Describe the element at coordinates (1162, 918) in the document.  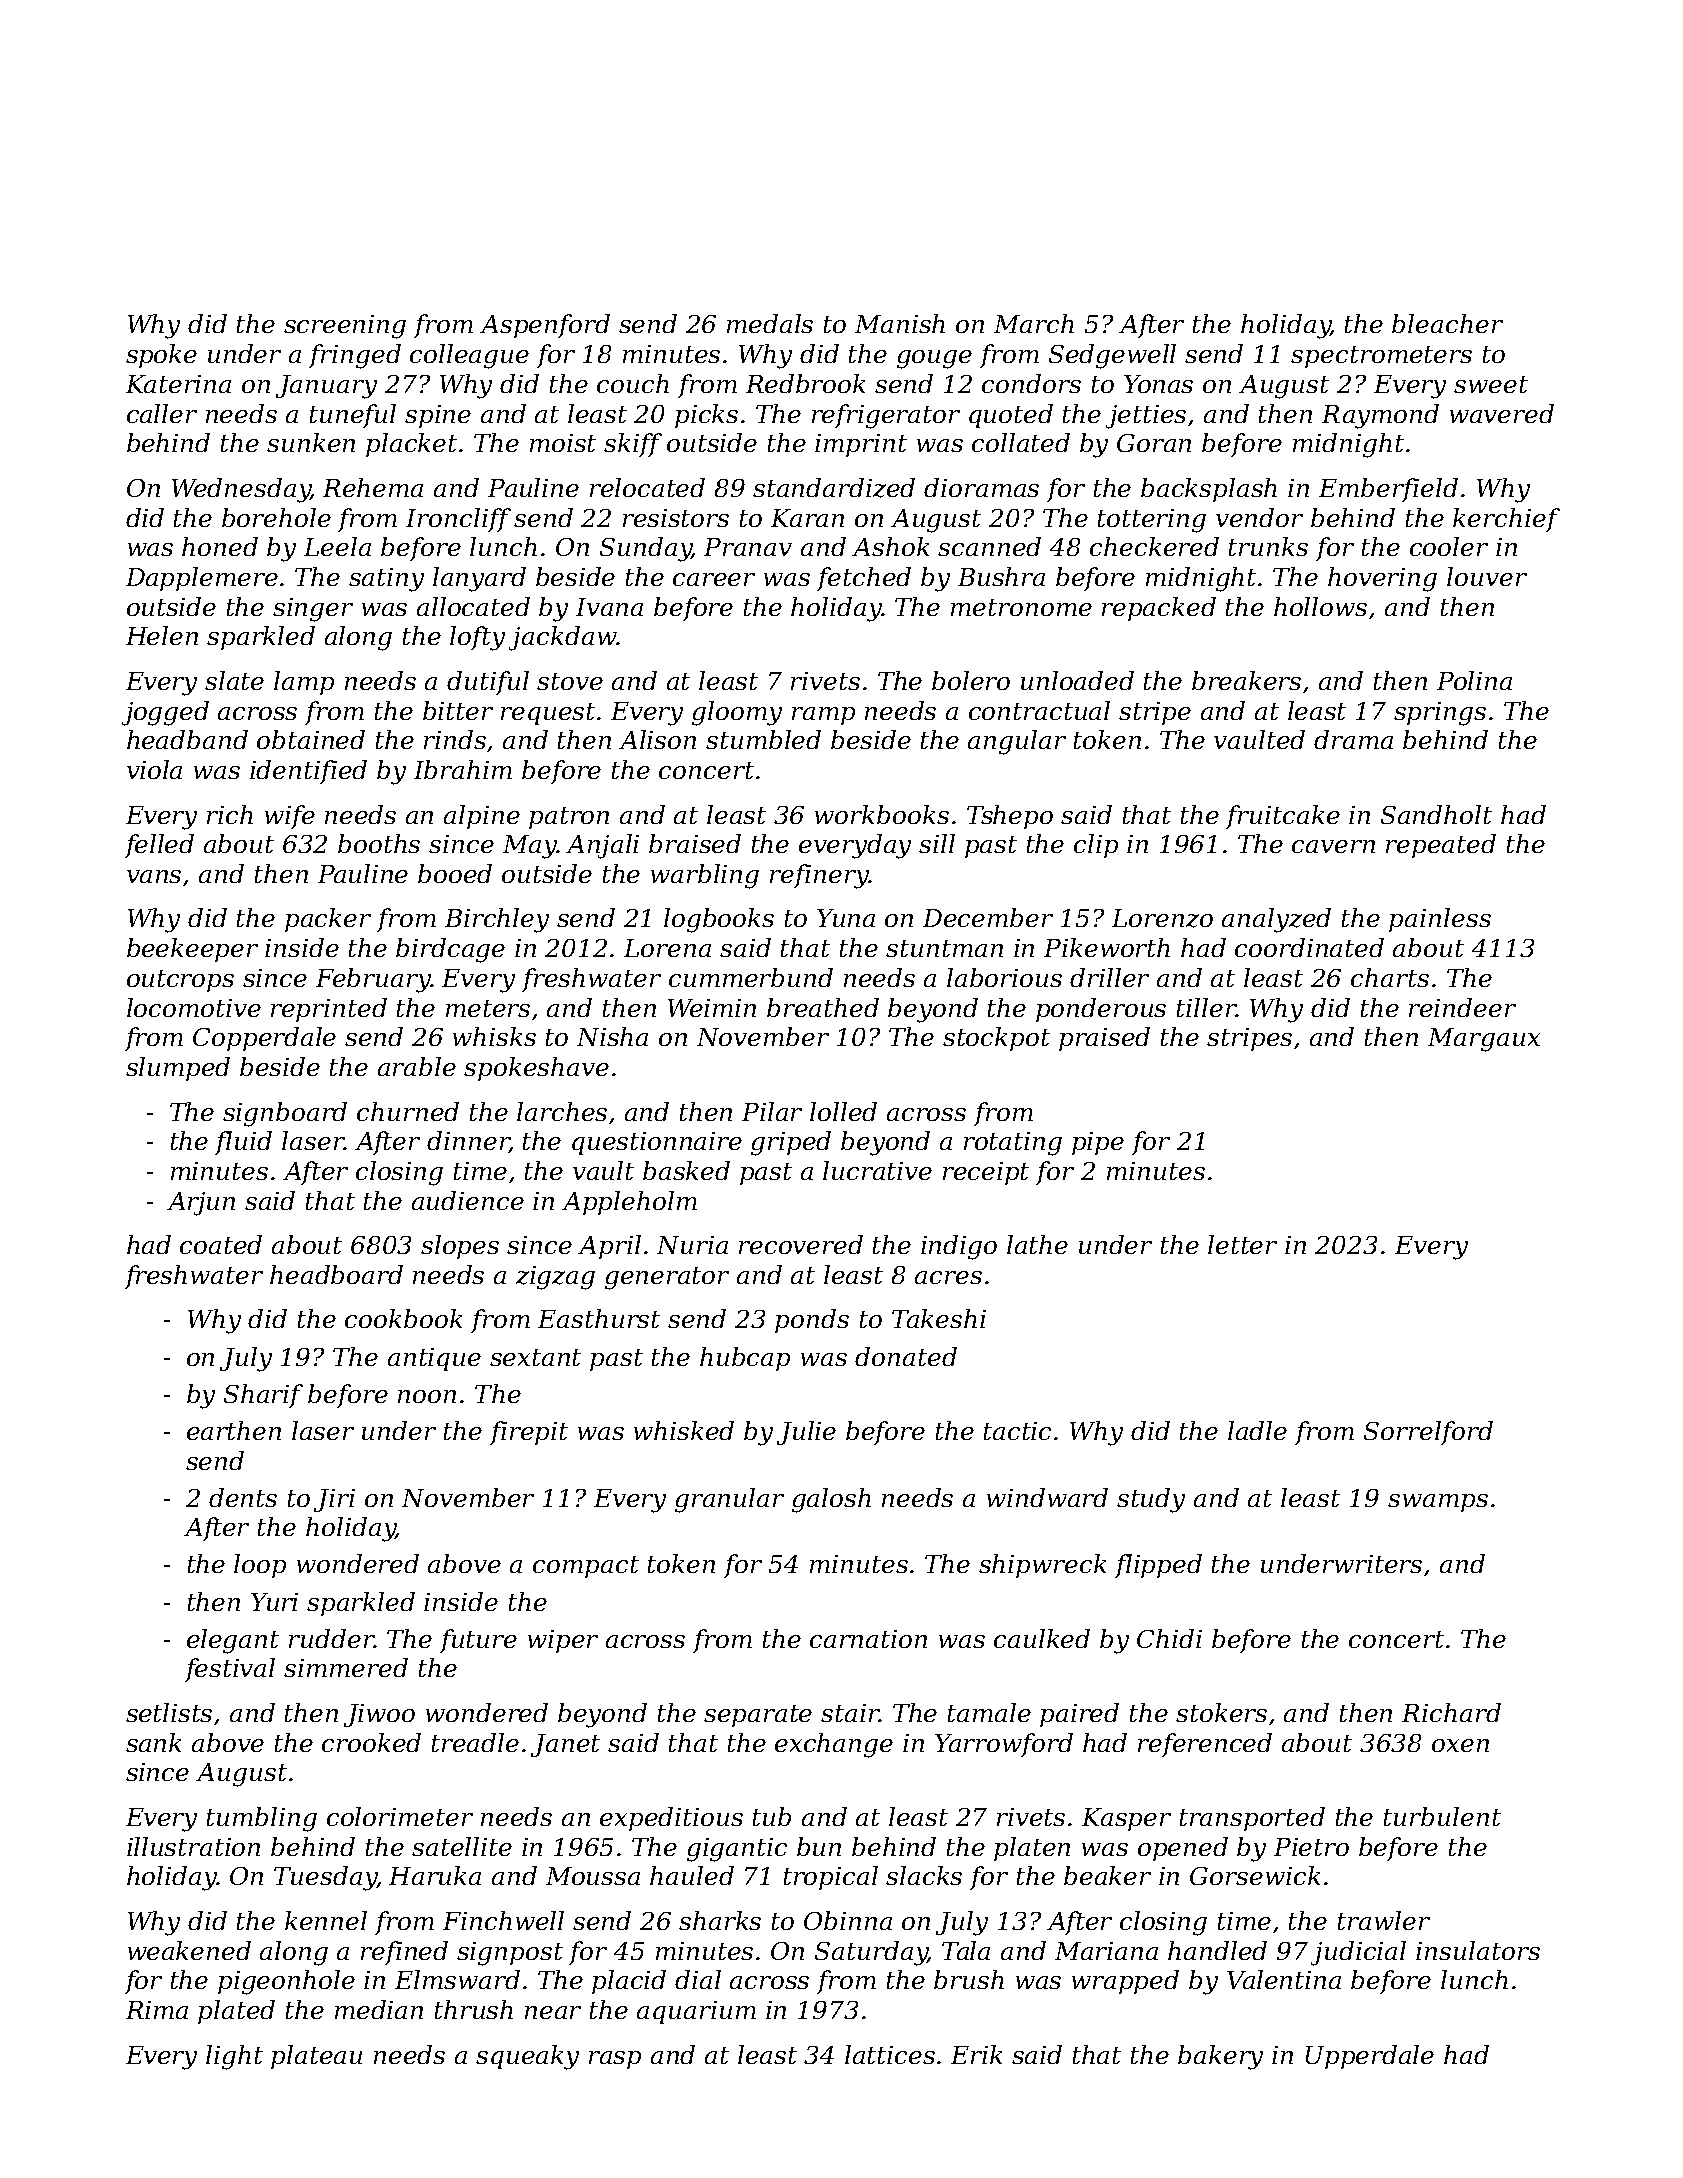
I see `Lorenzo` at that location.
